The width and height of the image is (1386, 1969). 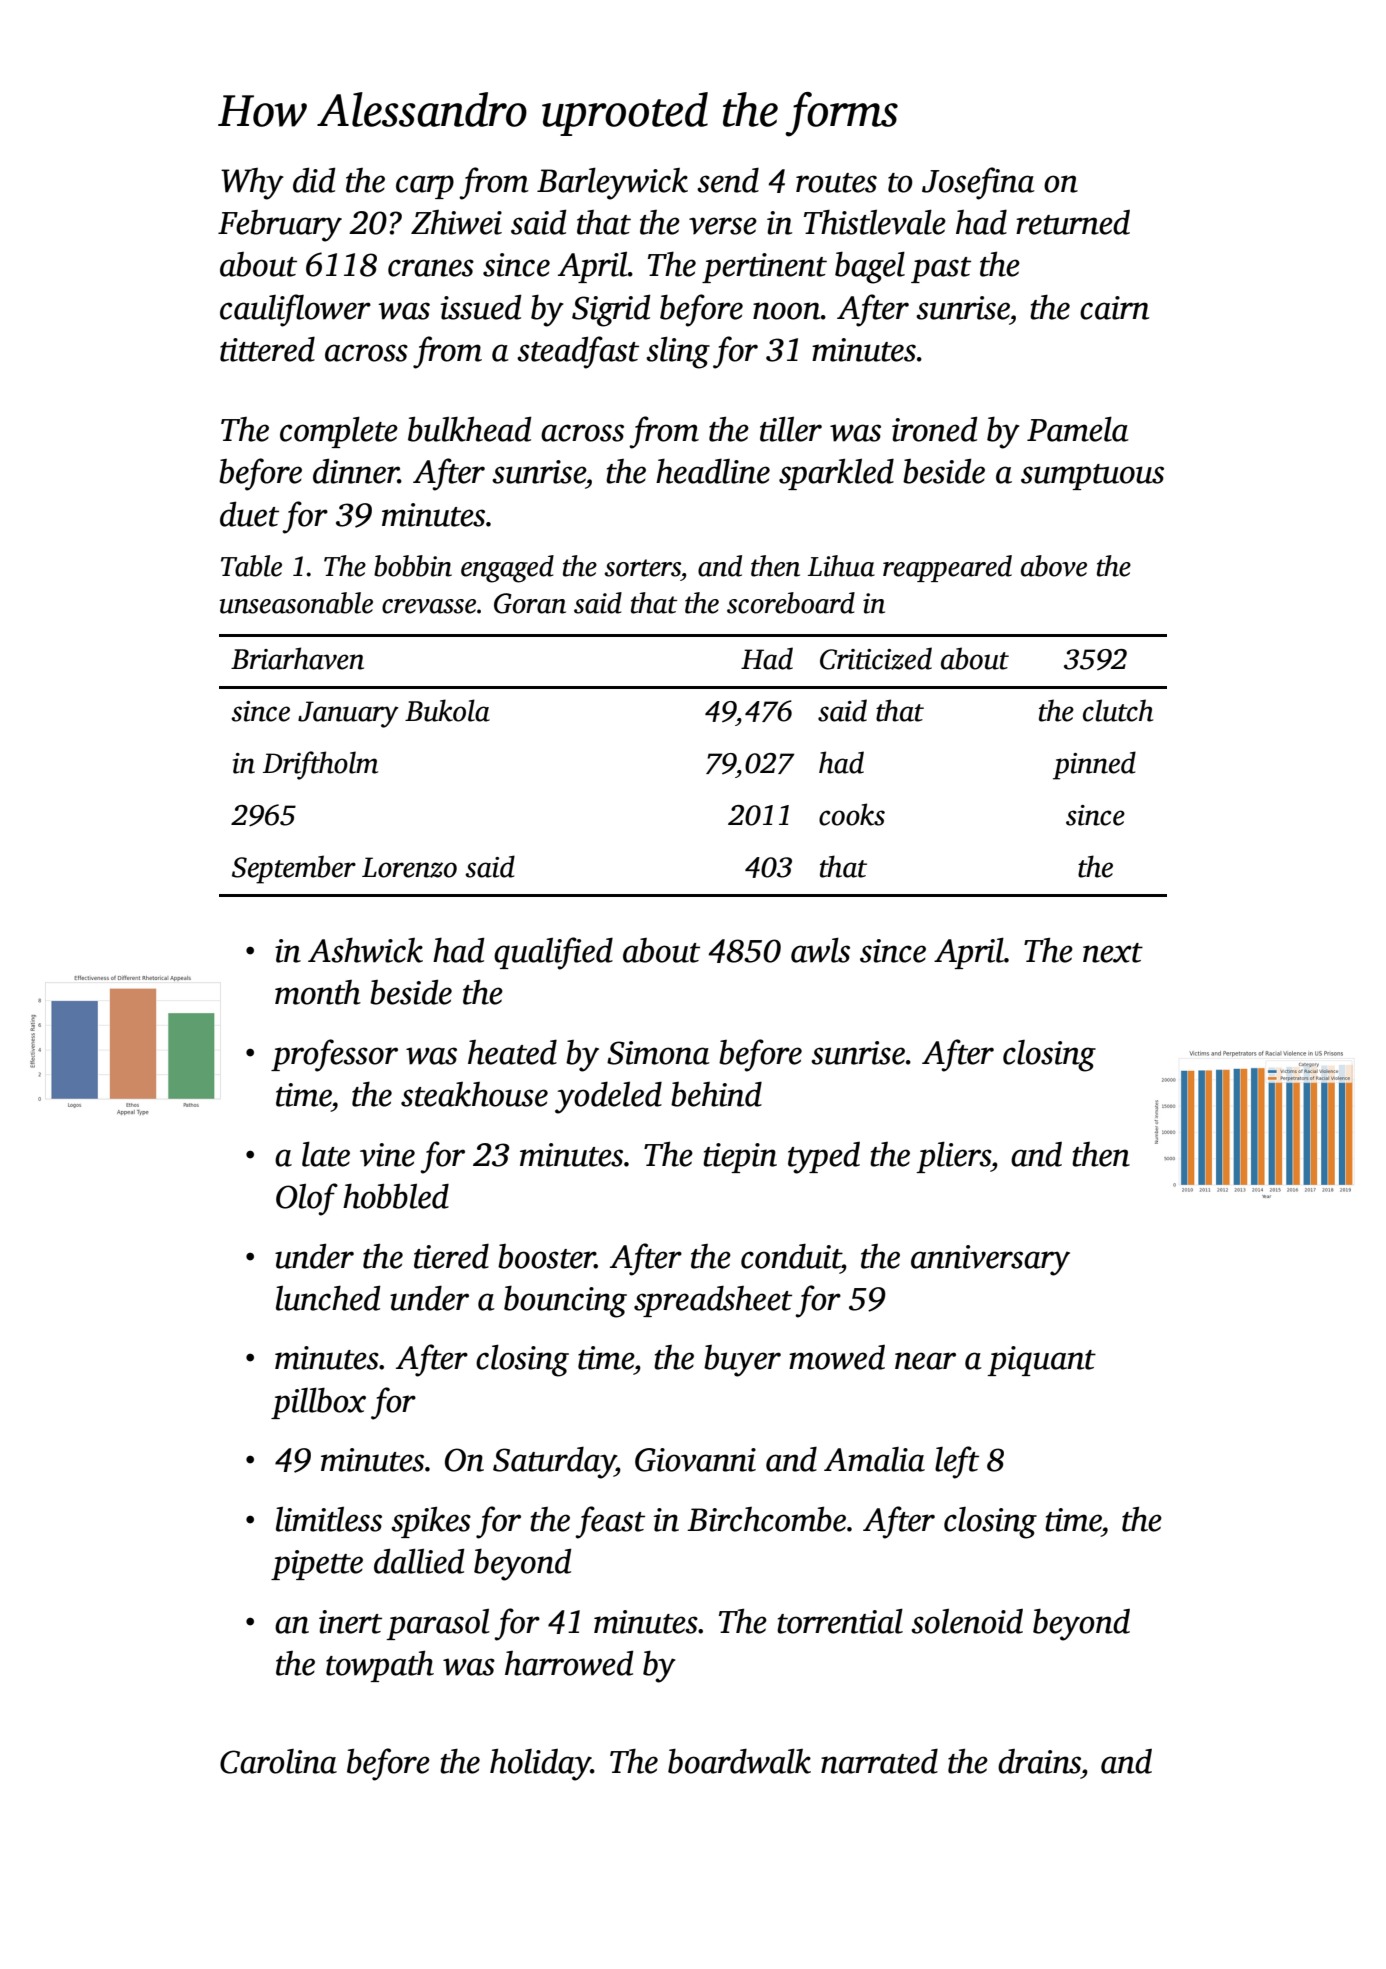 I want to click on pillbox, so click(x=318, y=1403).
